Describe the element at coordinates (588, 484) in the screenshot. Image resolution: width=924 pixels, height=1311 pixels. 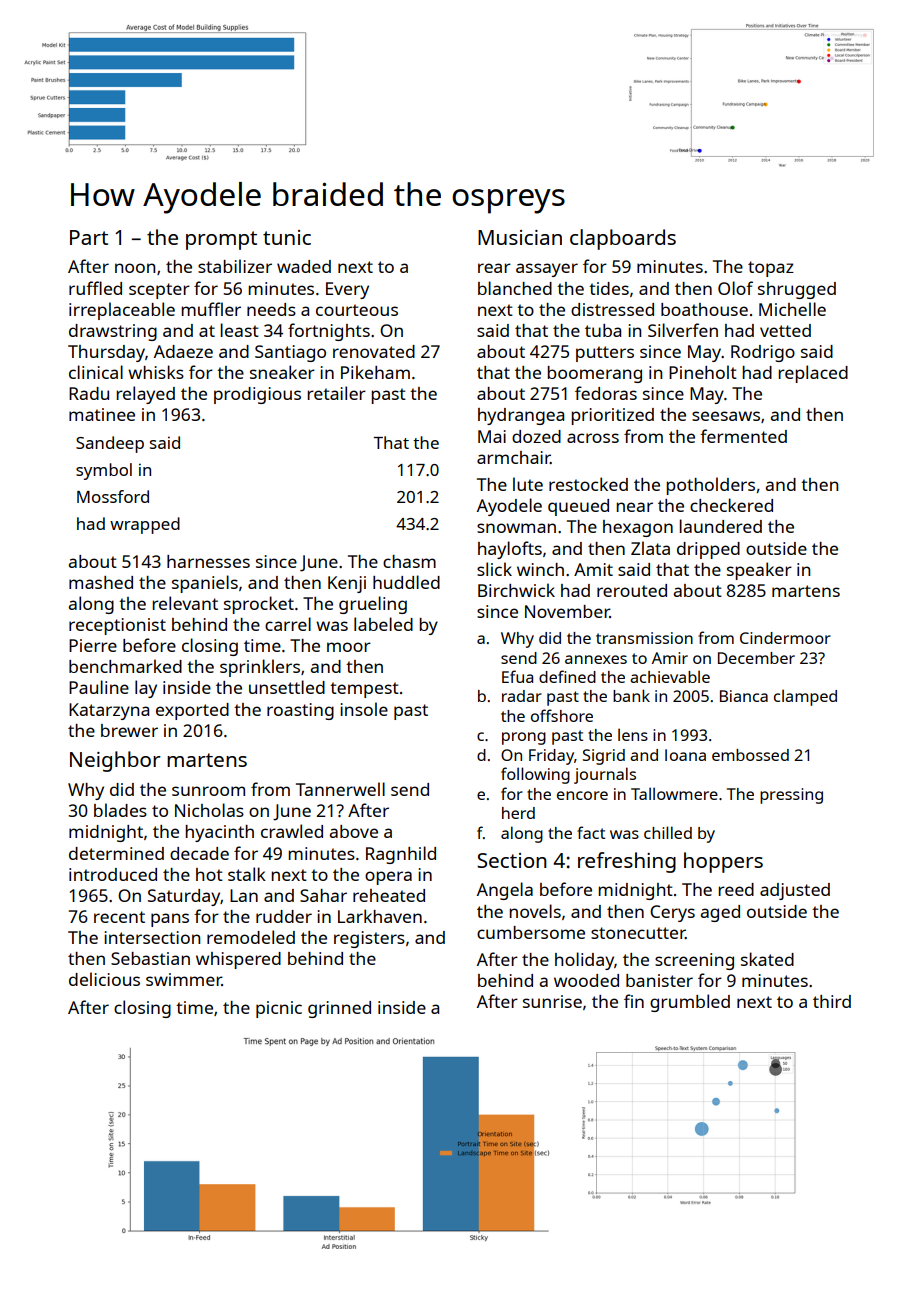
I see `restocked` at that location.
